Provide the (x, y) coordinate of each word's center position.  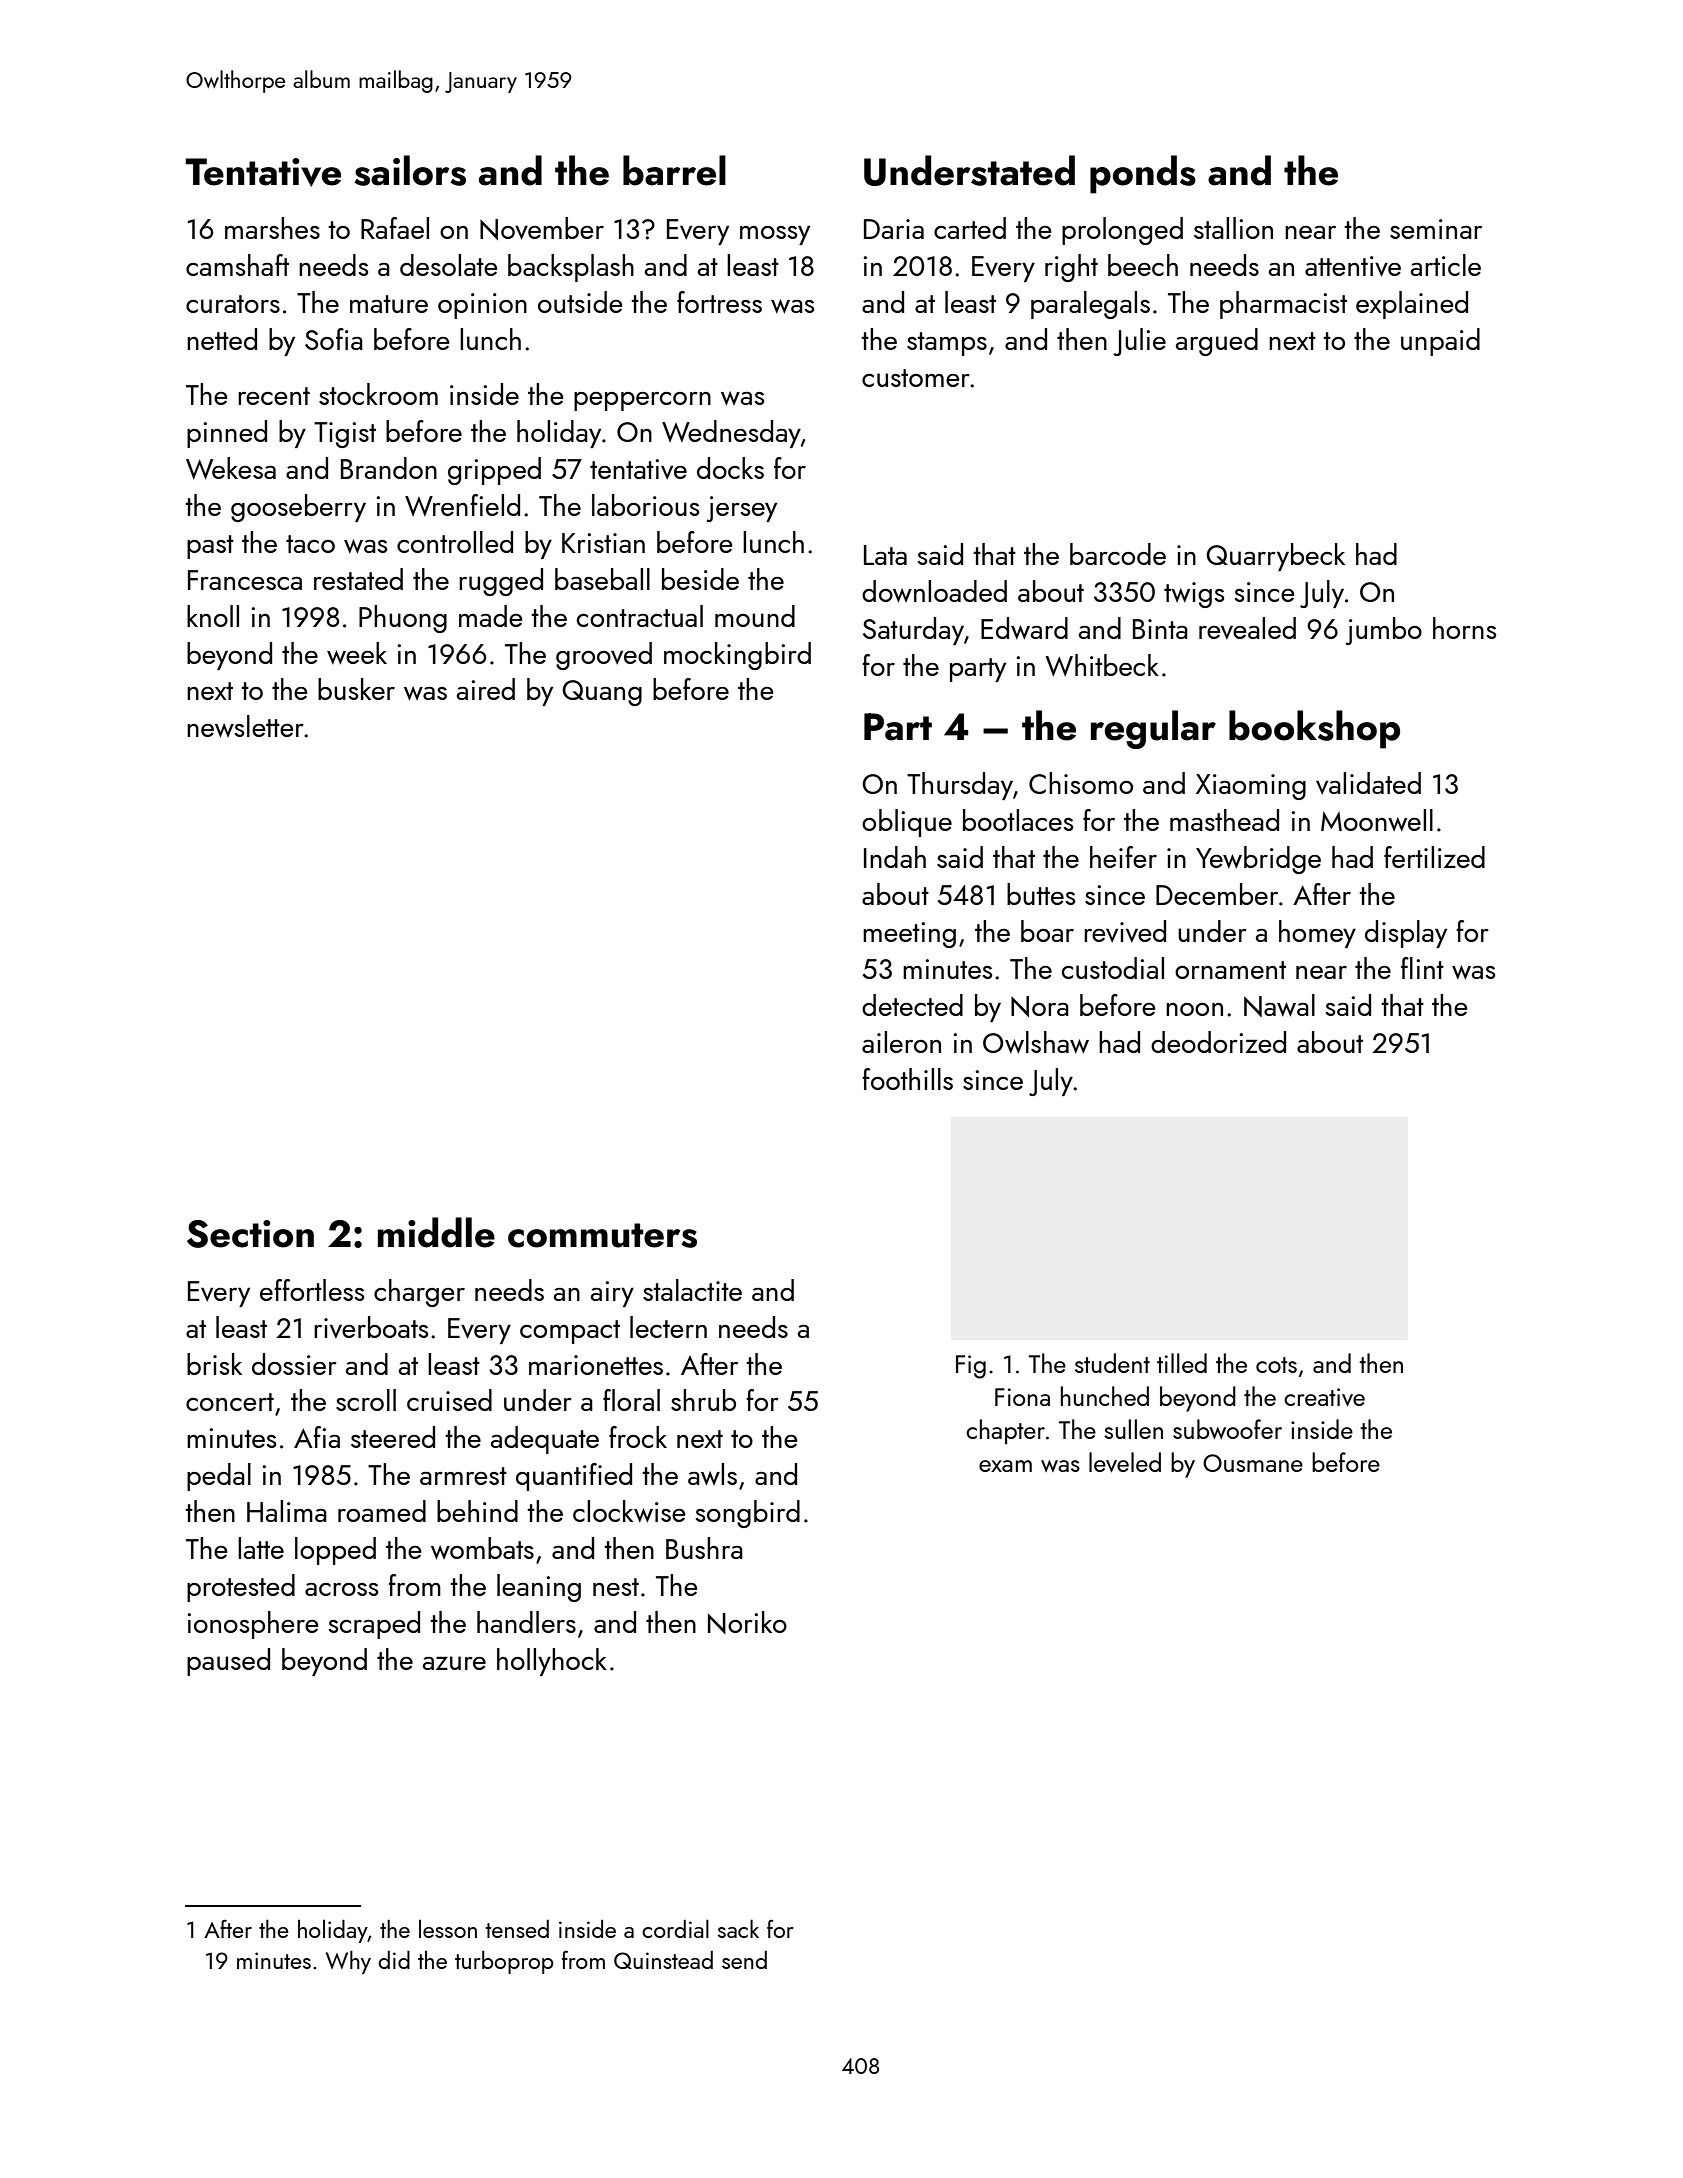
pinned (227, 434)
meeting (909, 935)
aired (486, 689)
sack (738, 1928)
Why (348, 1962)
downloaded (934, 591)
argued (1217, 342)
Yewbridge (1258, 860)
